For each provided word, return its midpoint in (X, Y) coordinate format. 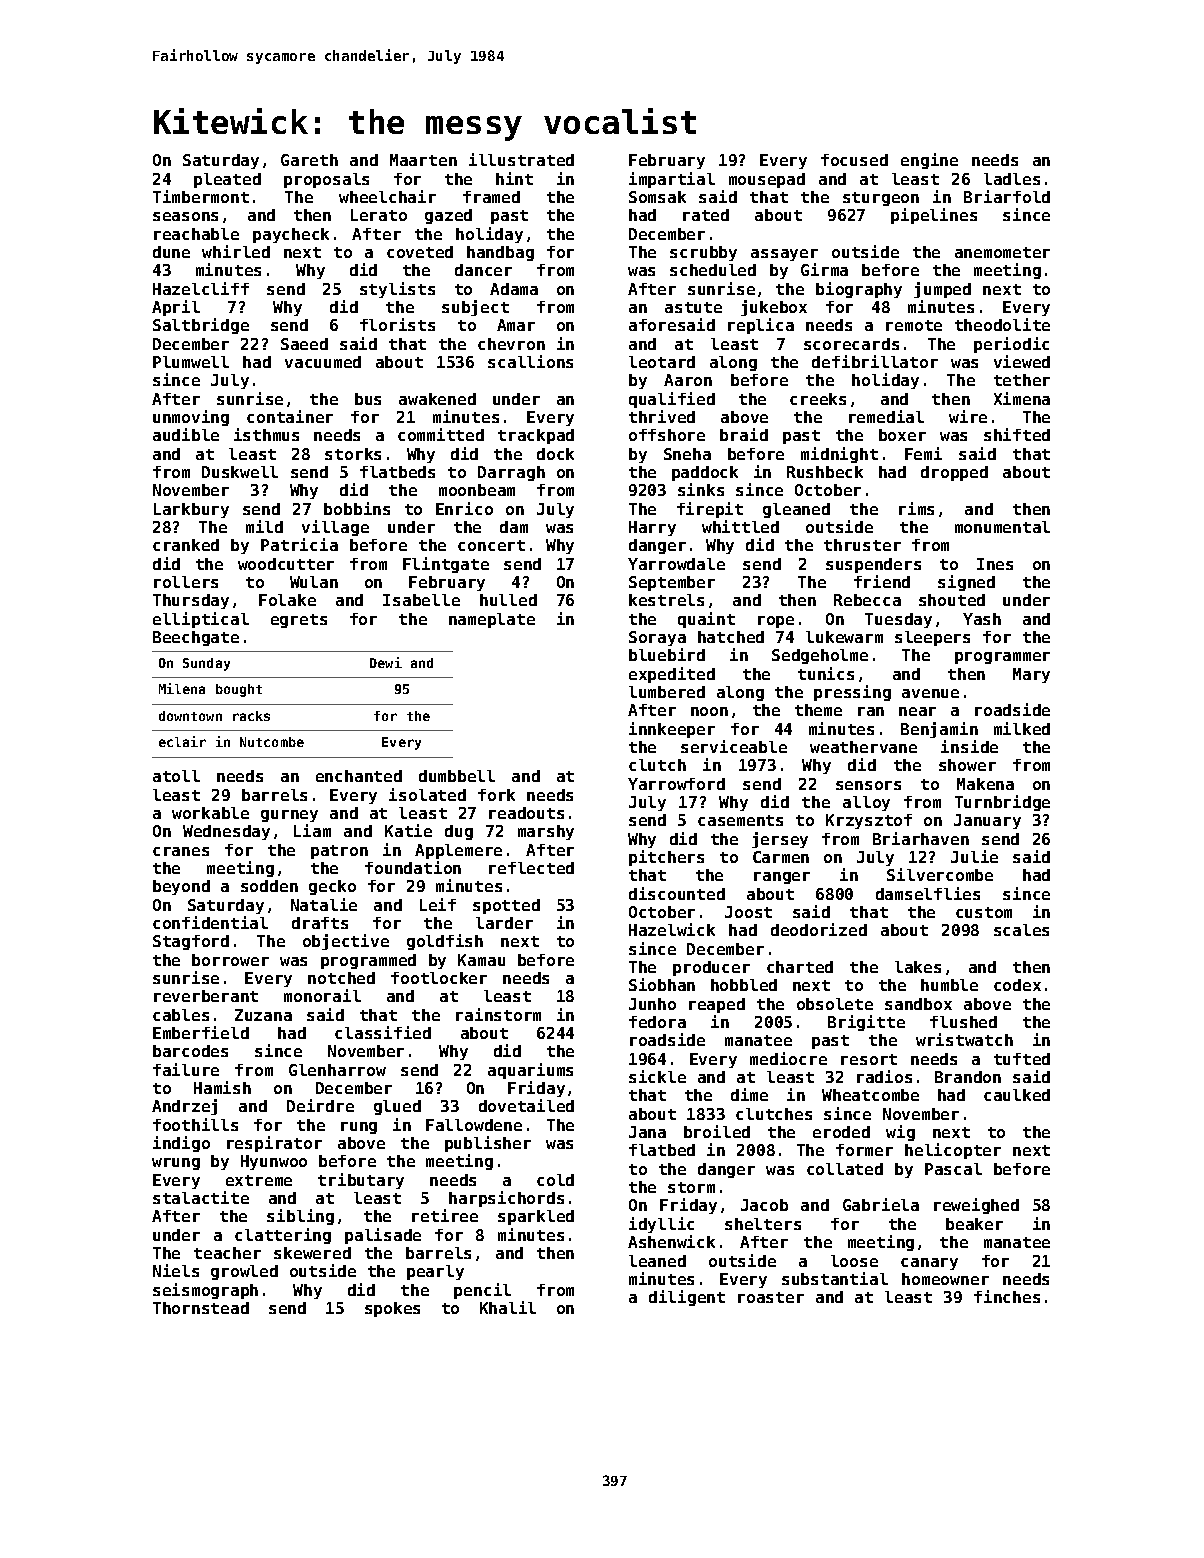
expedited (672, 675)
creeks (818, 399)
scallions (530, 361)
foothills (195, 1124)
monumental (1002, 527)
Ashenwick (671, 1241)
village (335, 528)
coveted (420, 252)
